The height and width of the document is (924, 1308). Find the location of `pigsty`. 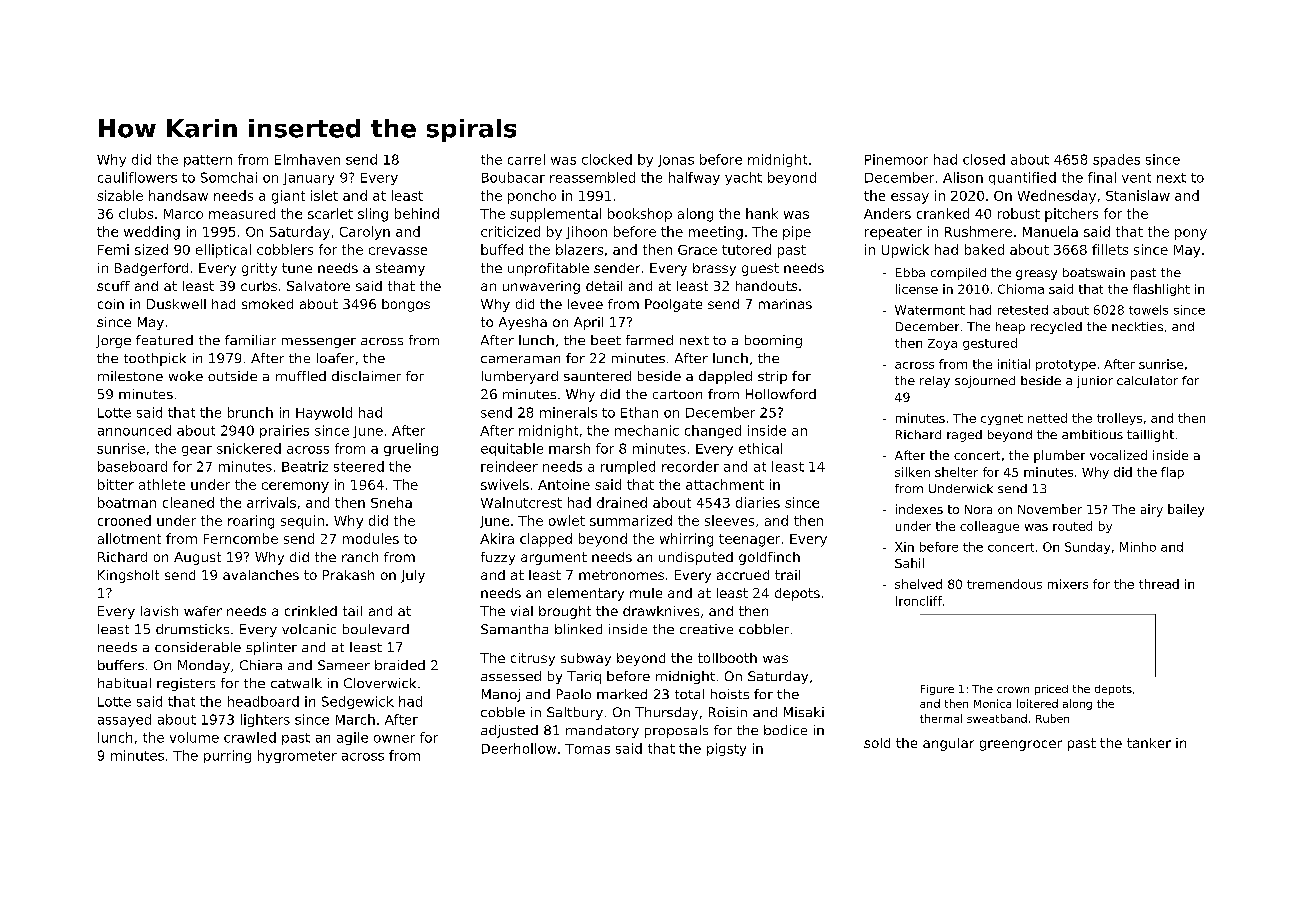

pigsty is located at coordinates (726, 749).
